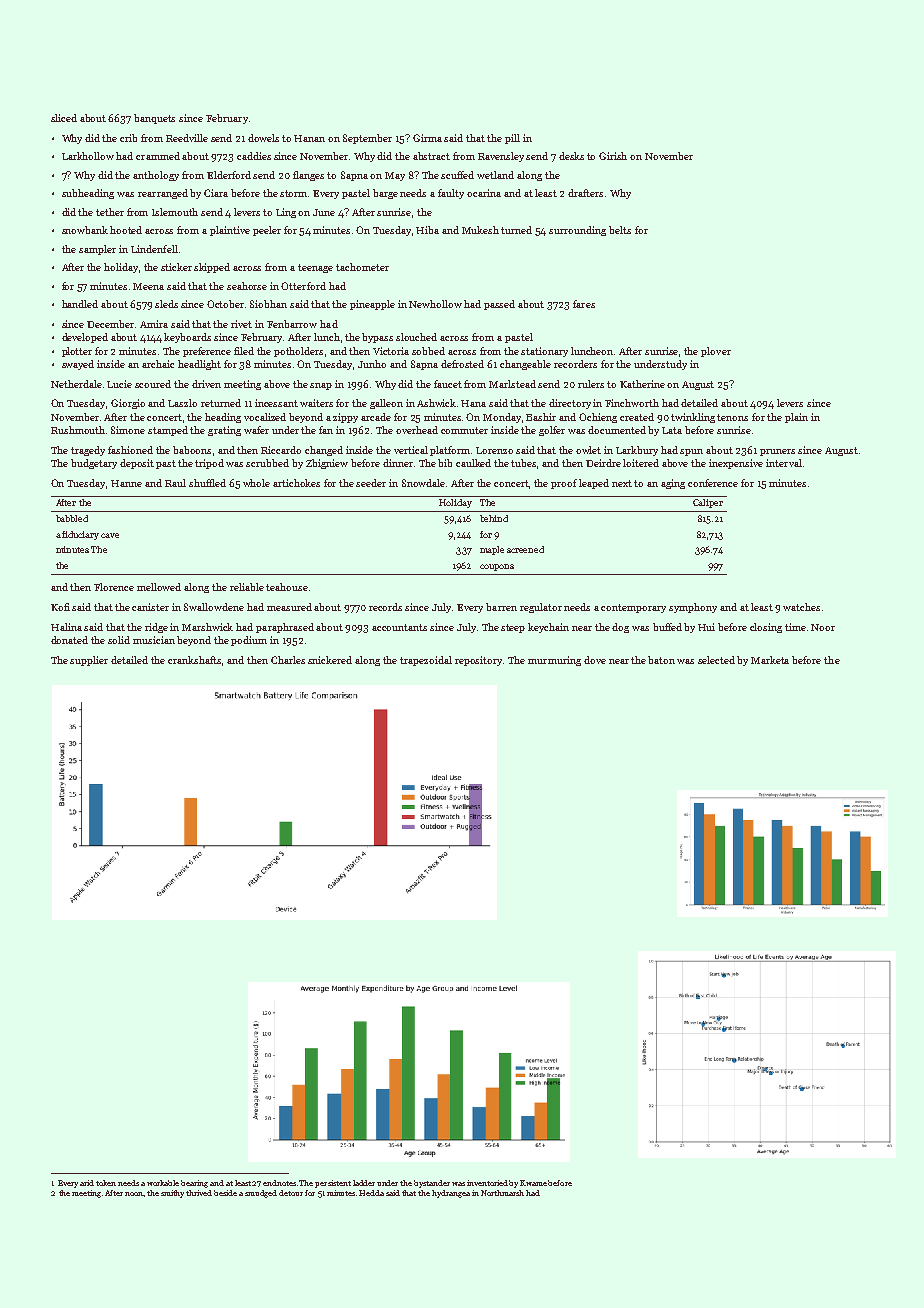 This document has height=1308, width=924. What do you see at coordinates (89, 661) in the document?
I see `supplier` at bounding box center [89, 661].
